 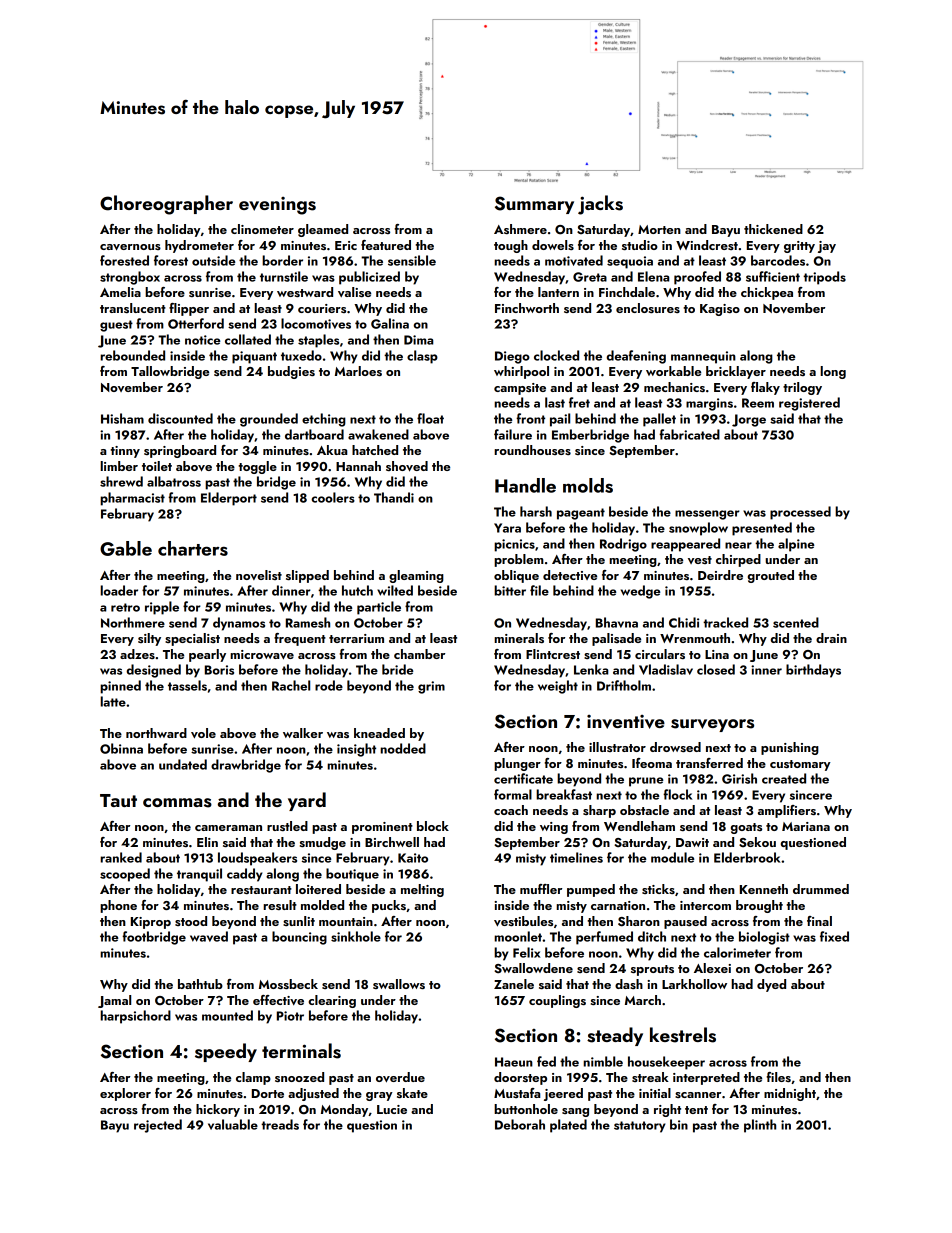 I want to click on plinth, so click(x=760, y=1126).
